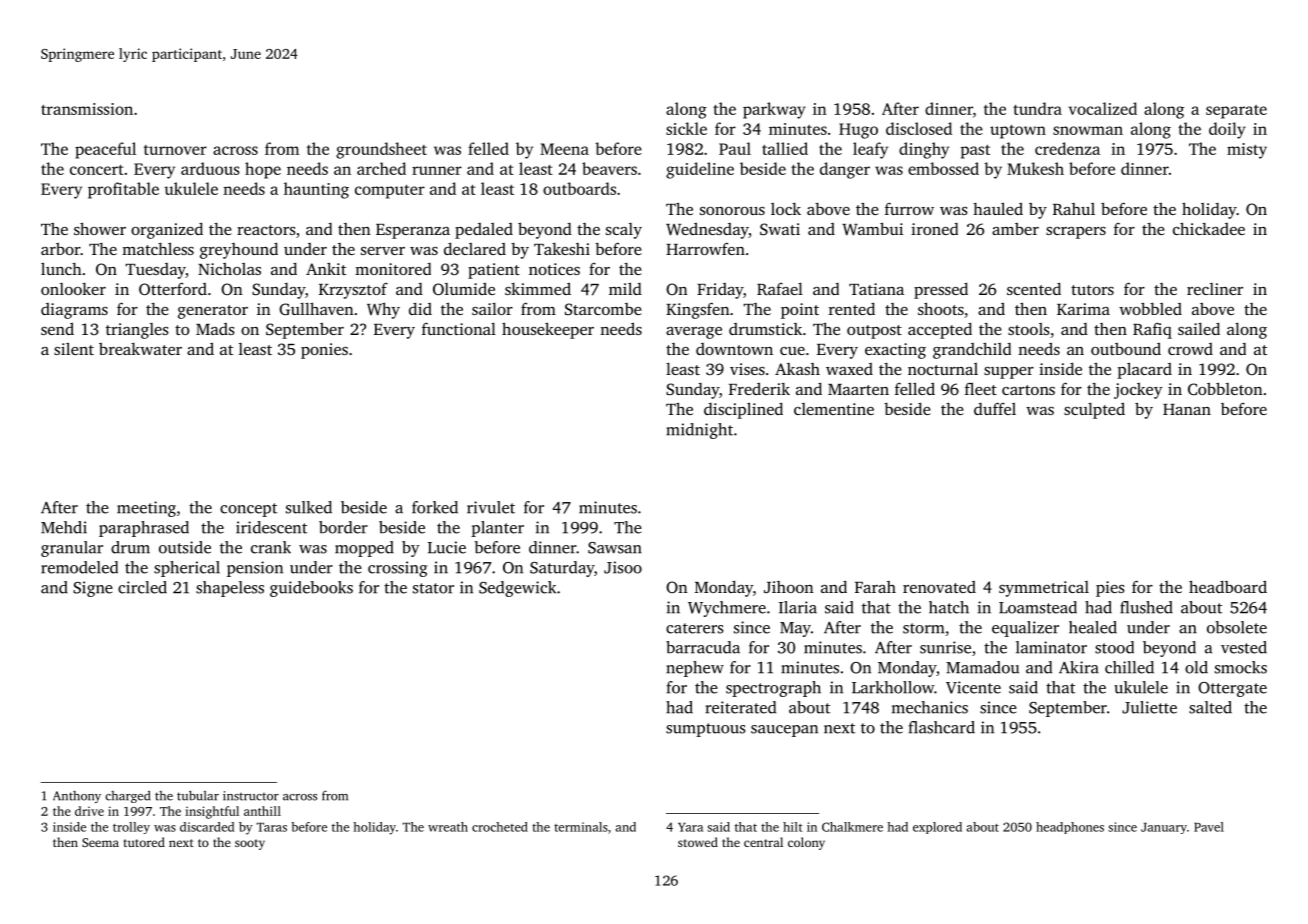 The width and height of the image is (1308, 924). What do you see at coordinates (698, 842) in the image?
I see `stowed` at bounding box center [698, 842].
